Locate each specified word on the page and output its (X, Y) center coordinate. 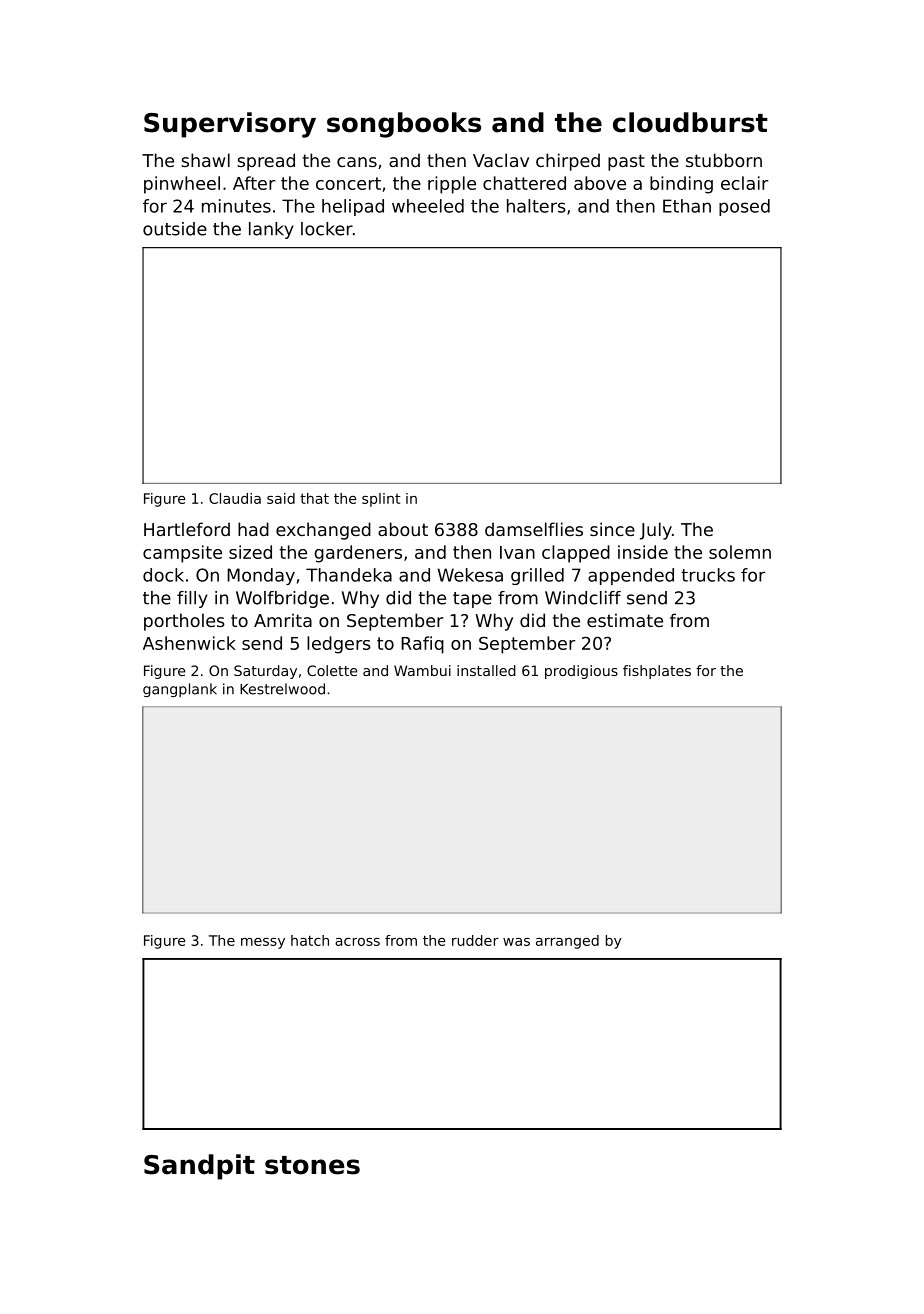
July (656, 531)
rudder (475, 940)
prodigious (581, 672)
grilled (537, 576)
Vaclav (501, 160)
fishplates (657, 672)
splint (381, 500)
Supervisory (230, 125)
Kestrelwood (282, 689)
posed (744, 207)
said (281, 498)
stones (312, 1165)
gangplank (180, 690)
